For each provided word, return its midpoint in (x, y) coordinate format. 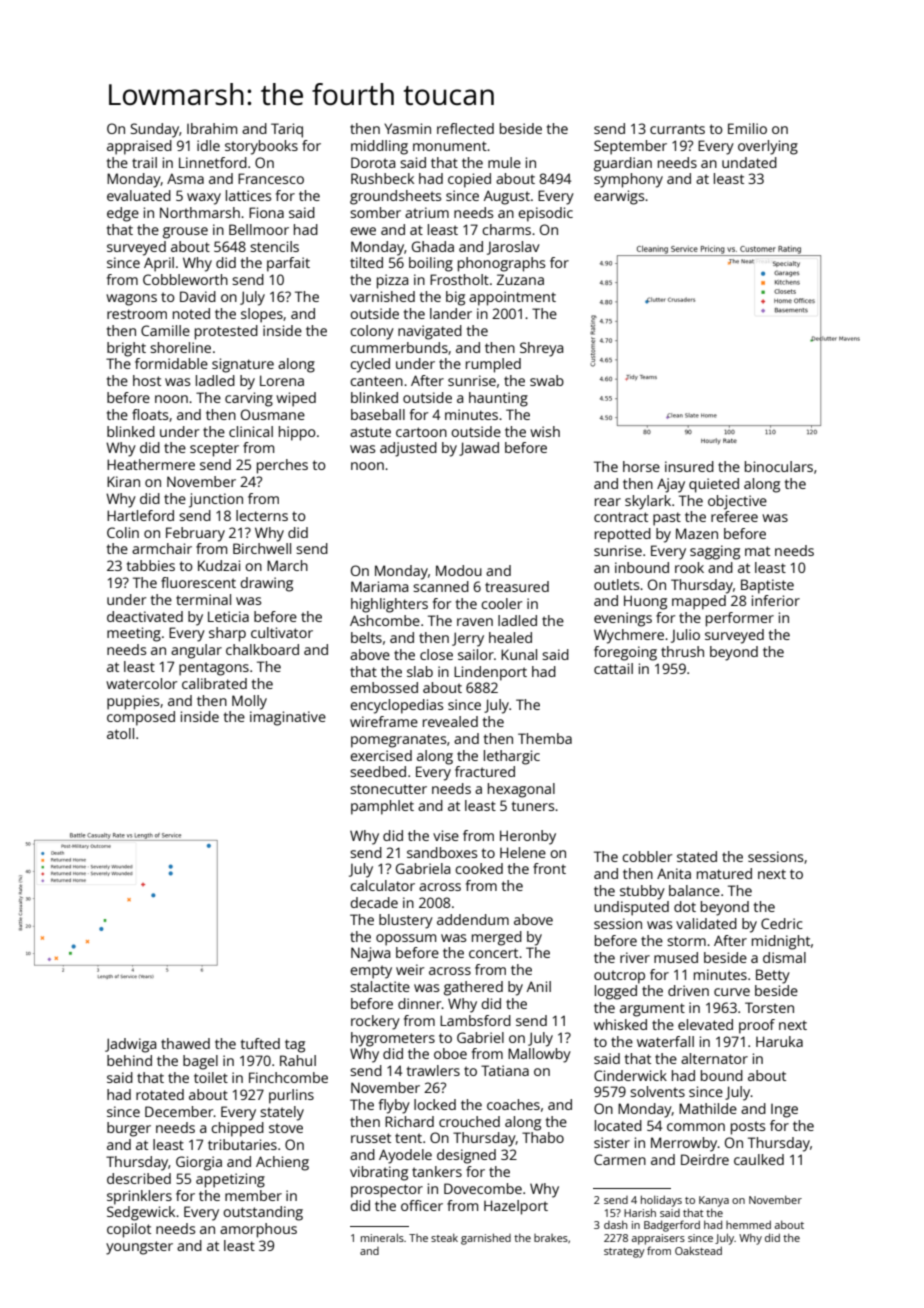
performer (740, 619)
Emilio (747, 128)
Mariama (379, 586)
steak (444, 1237)
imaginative (288, 718)
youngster (139, 1248)
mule (504, 162)
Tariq (287, 130)
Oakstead (698, 1250)
